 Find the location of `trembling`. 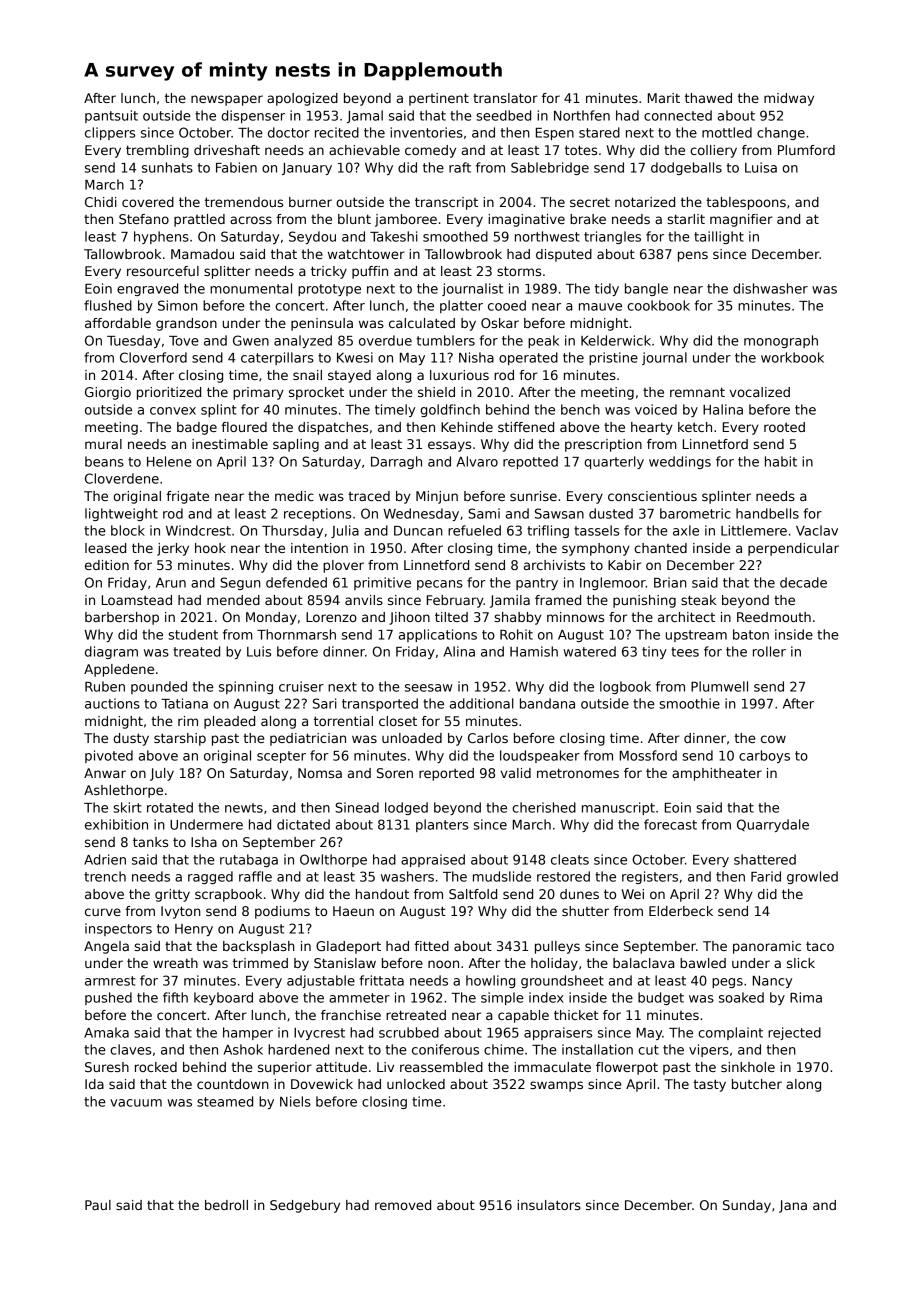

trembling is located at coordinates (157, 151).
